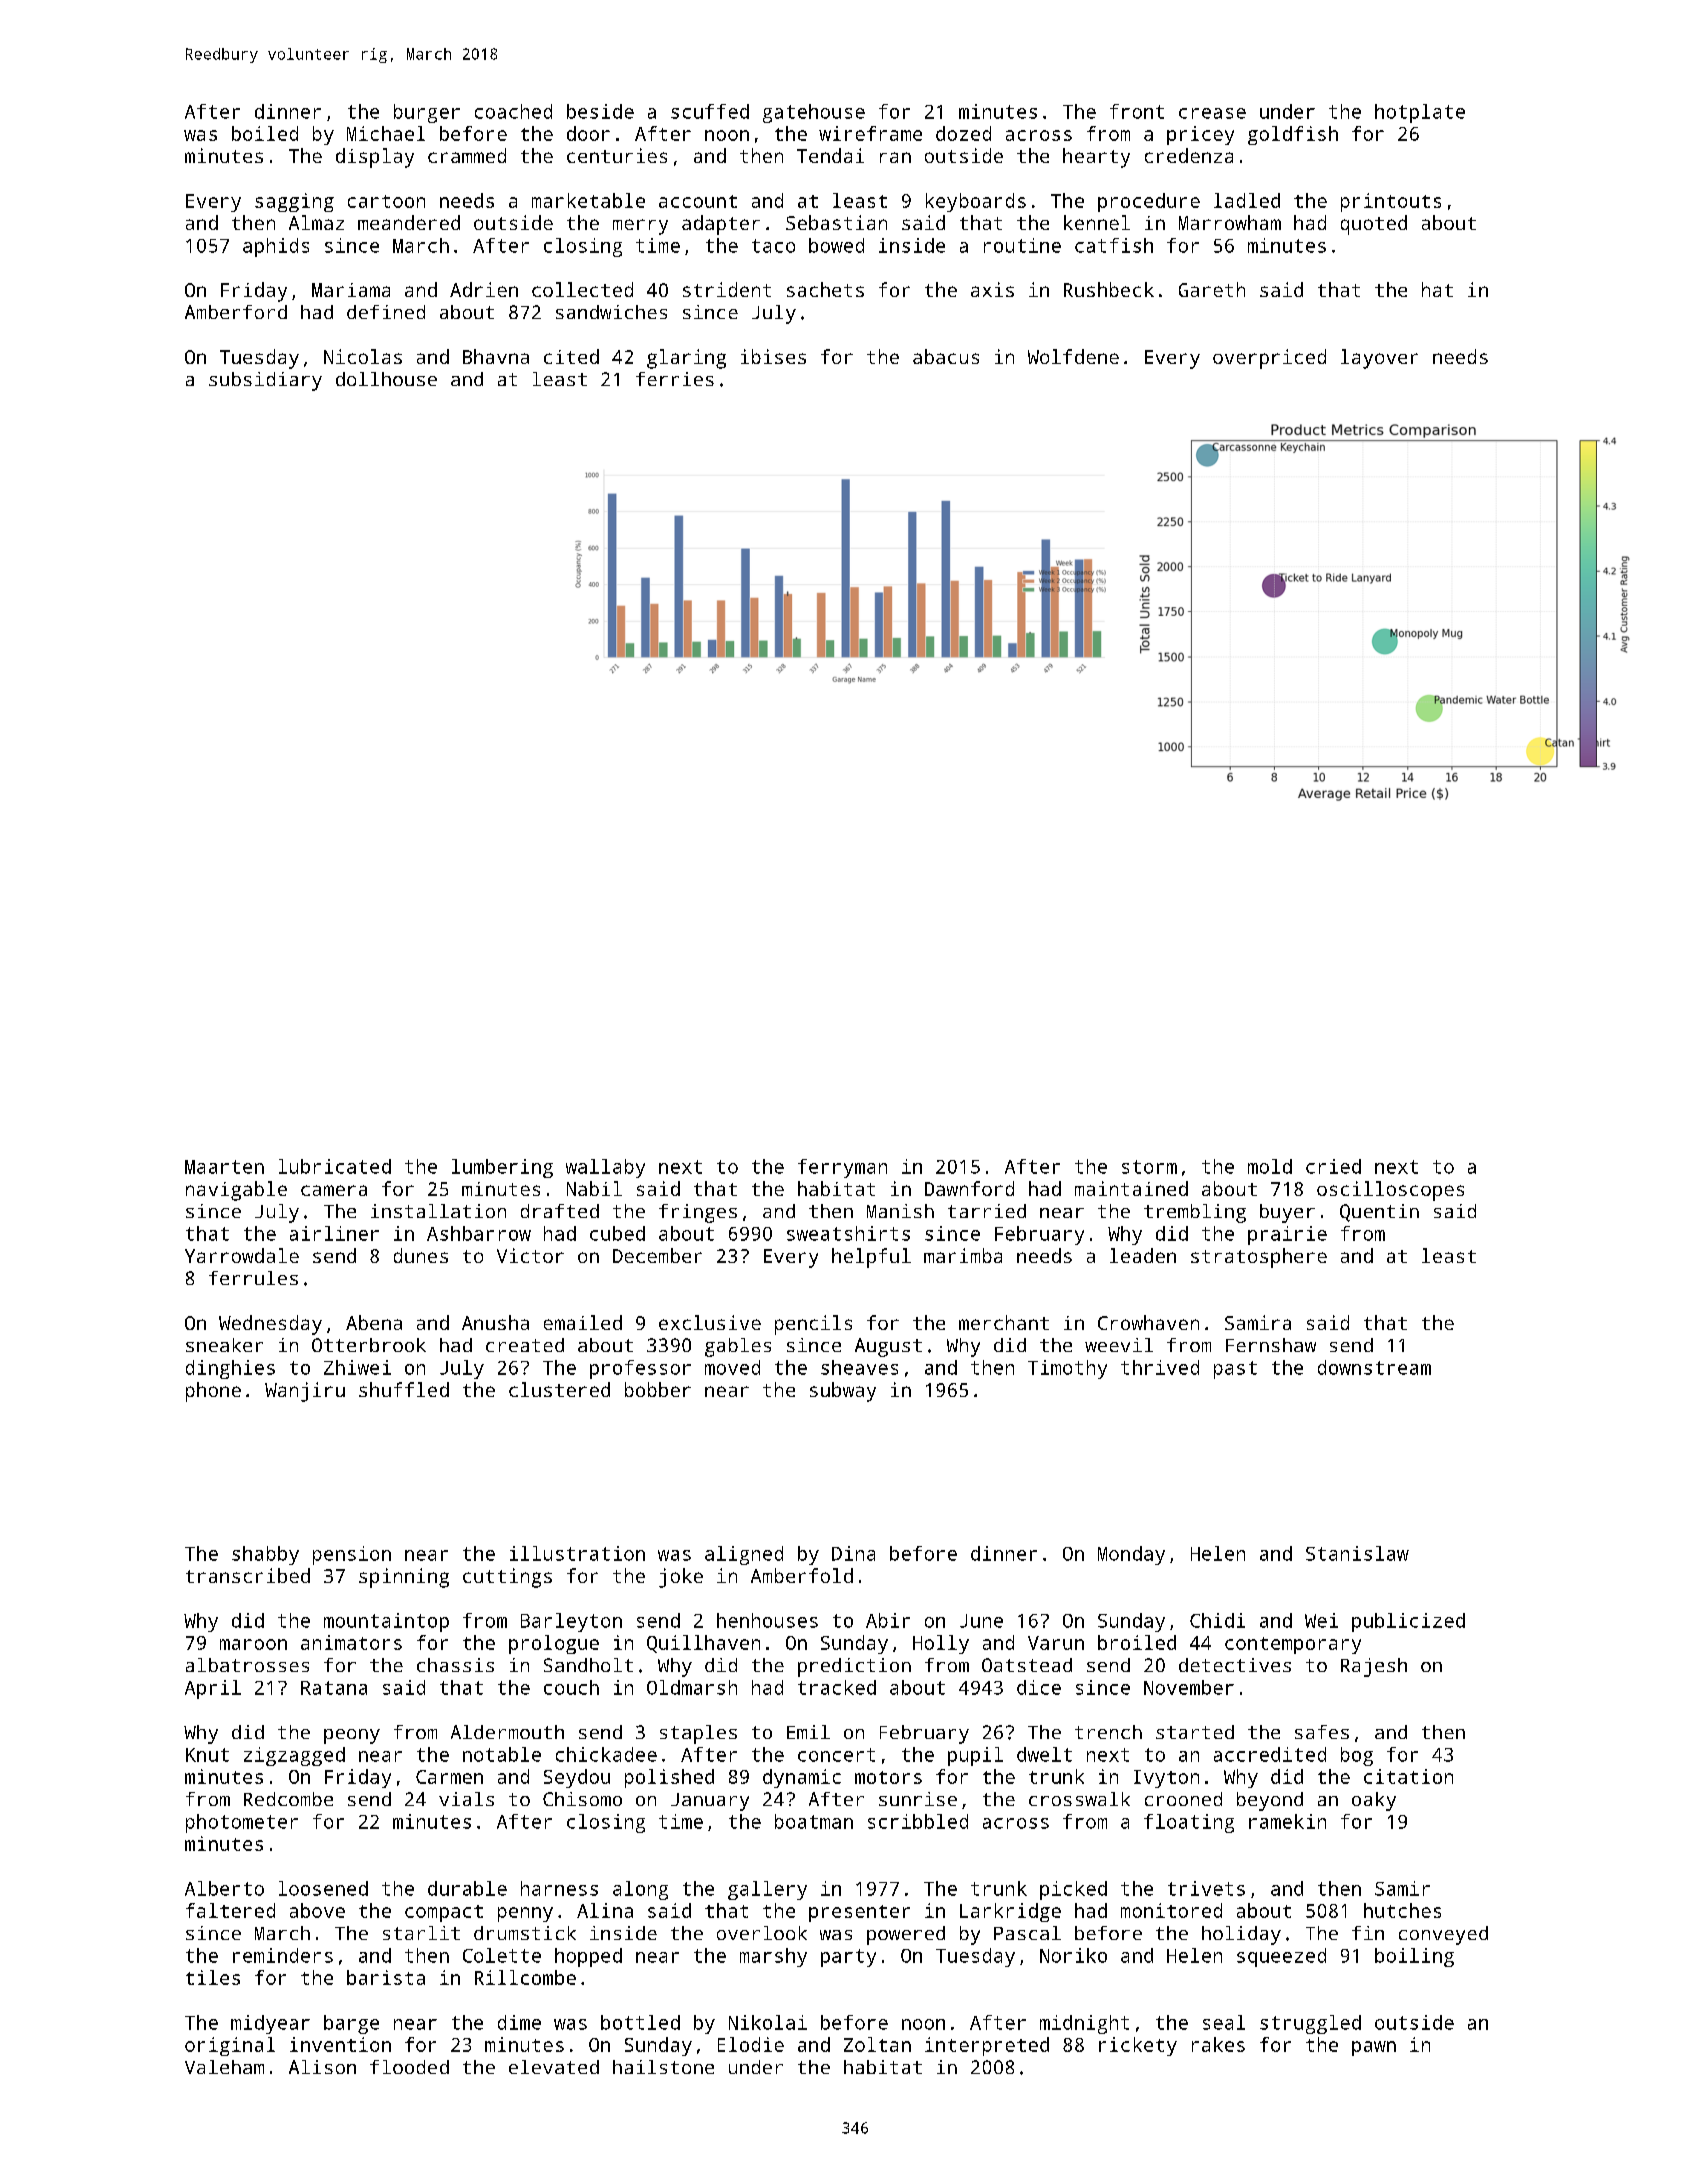 This page has width=1683, height=2178. Describe the element at coordinates (1333, 1166) in the page. I see `cried` at that location.
